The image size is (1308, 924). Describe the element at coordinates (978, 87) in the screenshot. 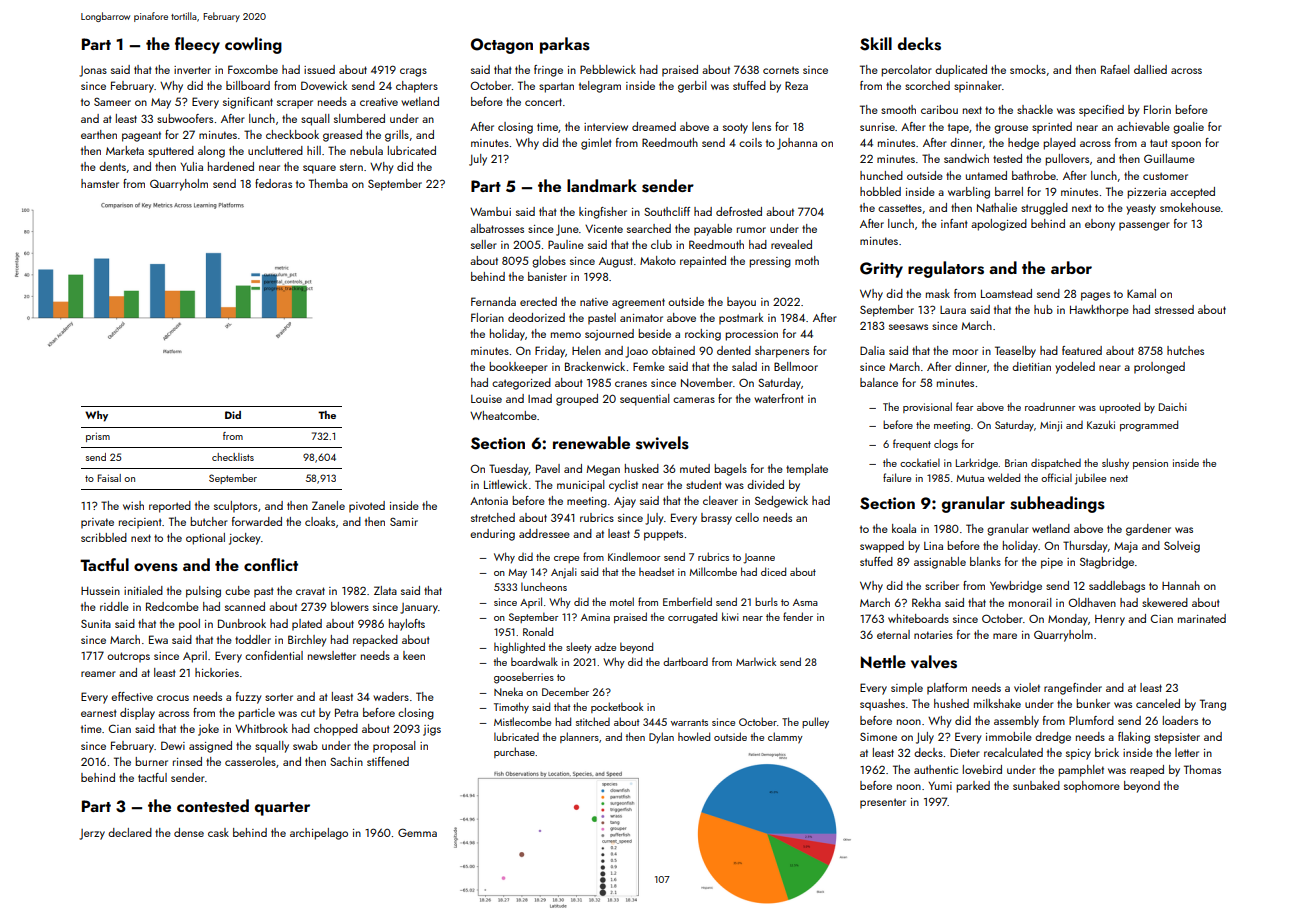

I see `spinnaker` at that location.
